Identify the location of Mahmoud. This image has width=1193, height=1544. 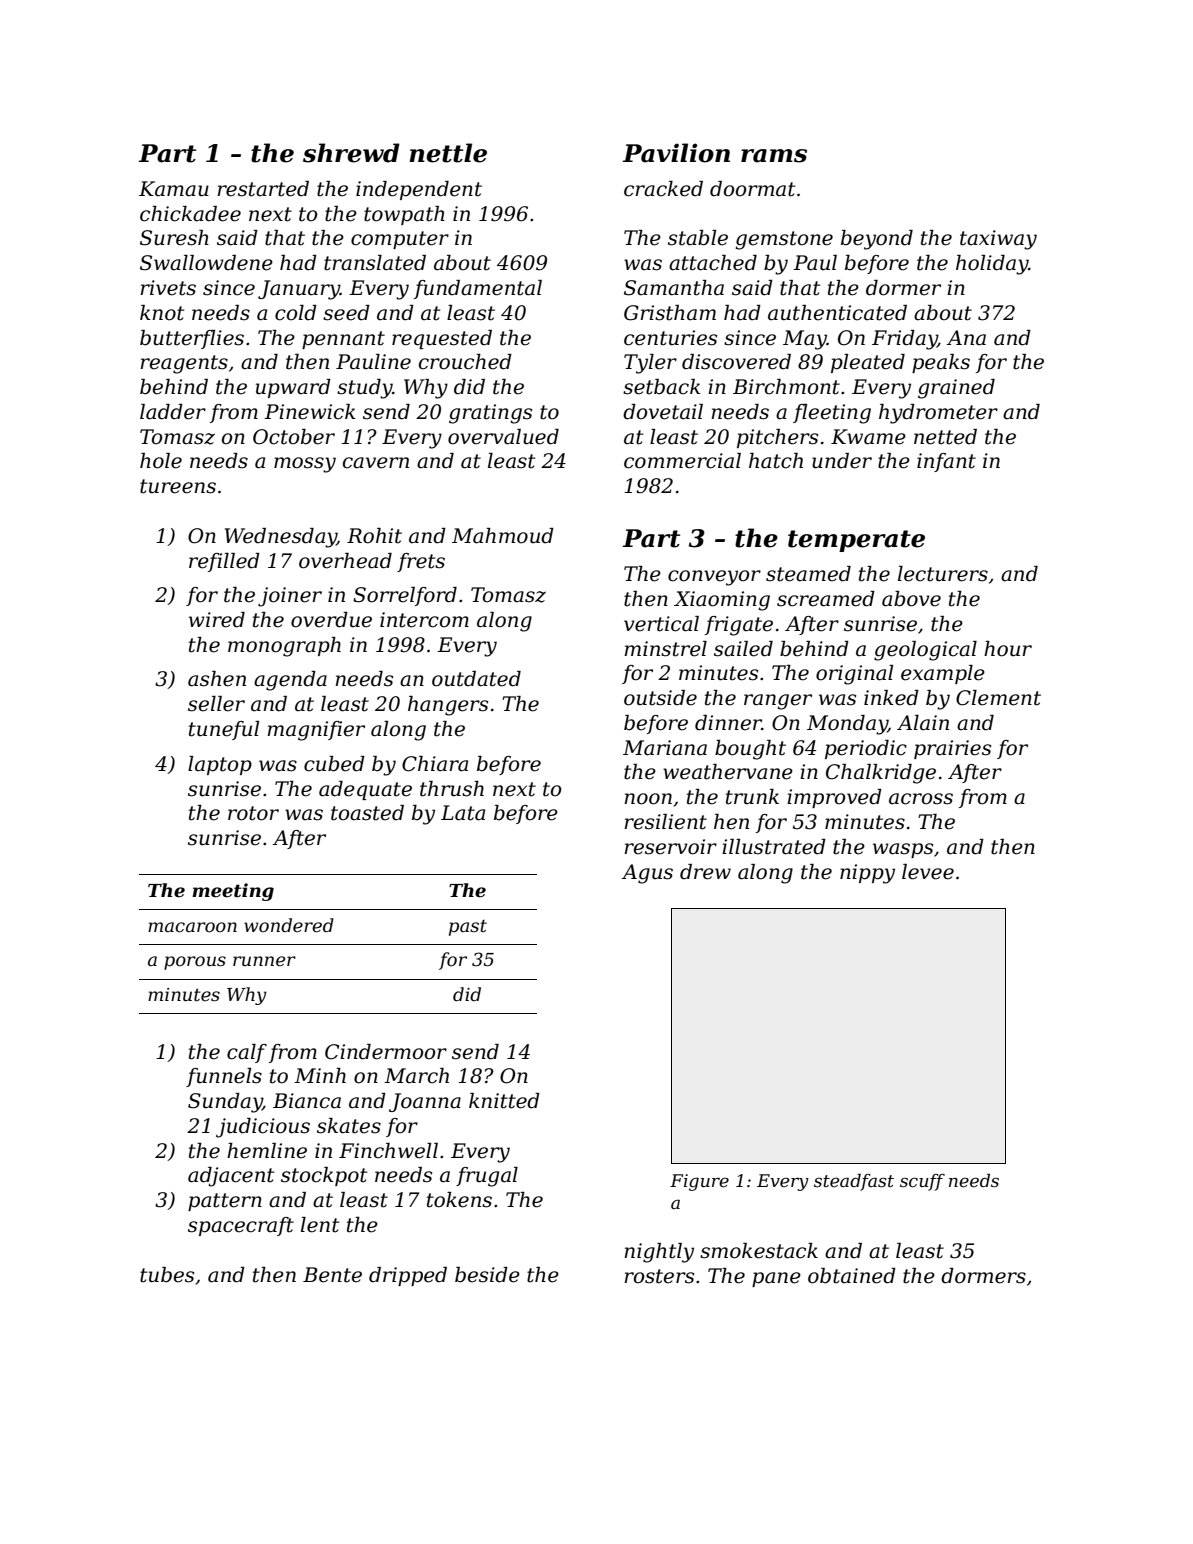
(503, 536).
